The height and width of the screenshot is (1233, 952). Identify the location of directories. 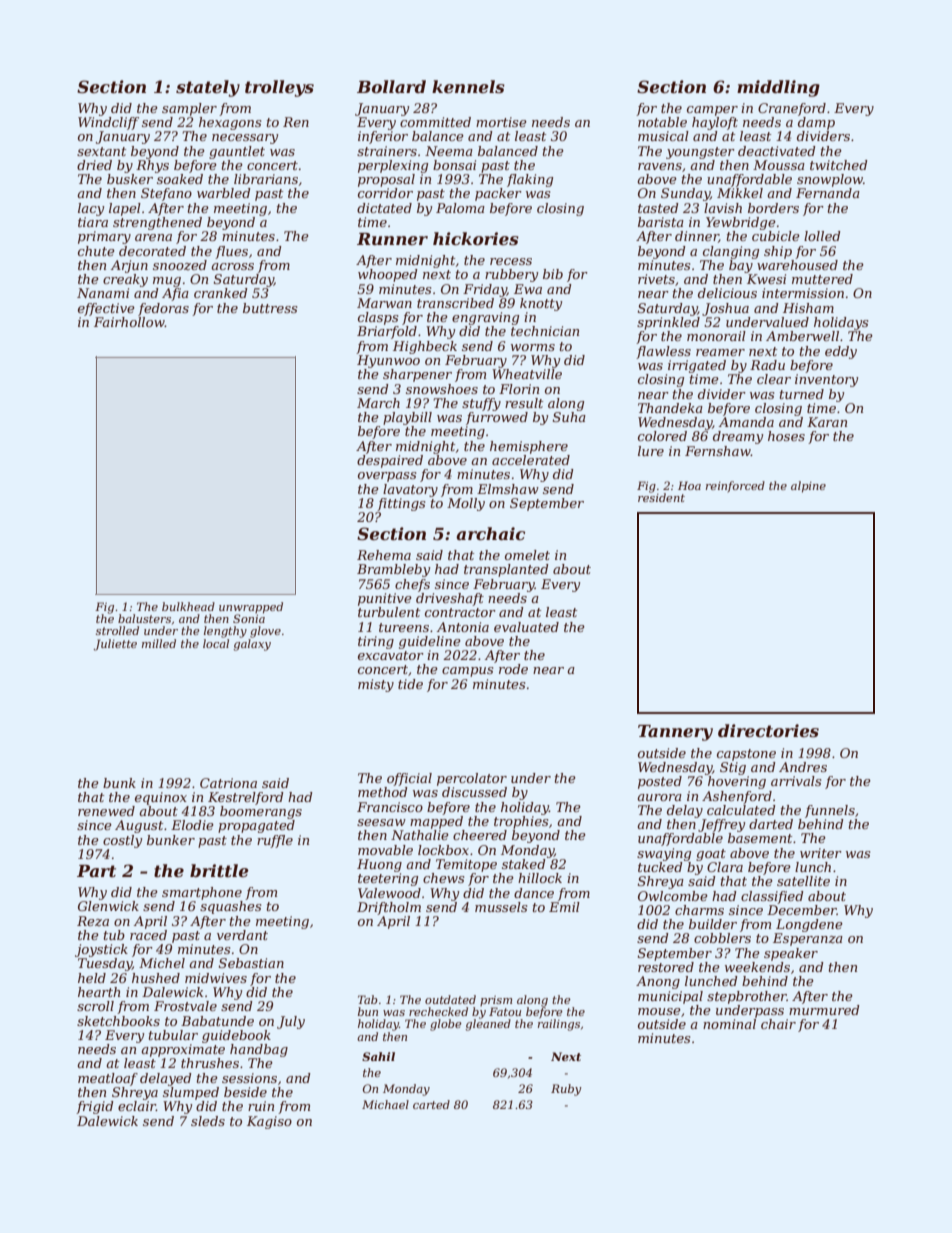
(768, 730).
